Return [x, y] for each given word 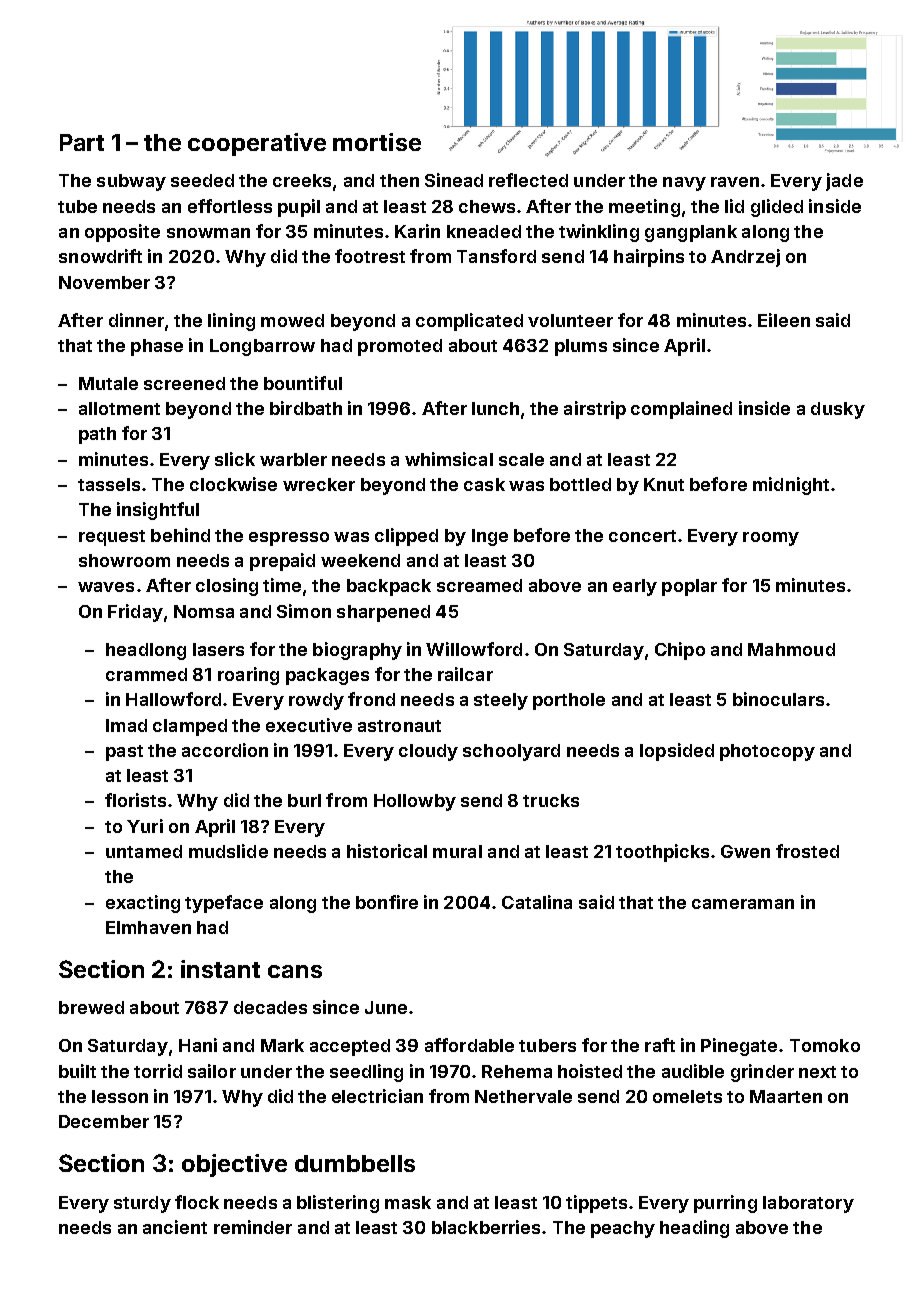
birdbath [306, 408]
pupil [299, 208]
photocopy [767, 752]
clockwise [233, 484]
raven [735, 182]
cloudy [428, 752]
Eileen [784, 320]
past [124, 753]
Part [82, 142]
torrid [158, 1071]
